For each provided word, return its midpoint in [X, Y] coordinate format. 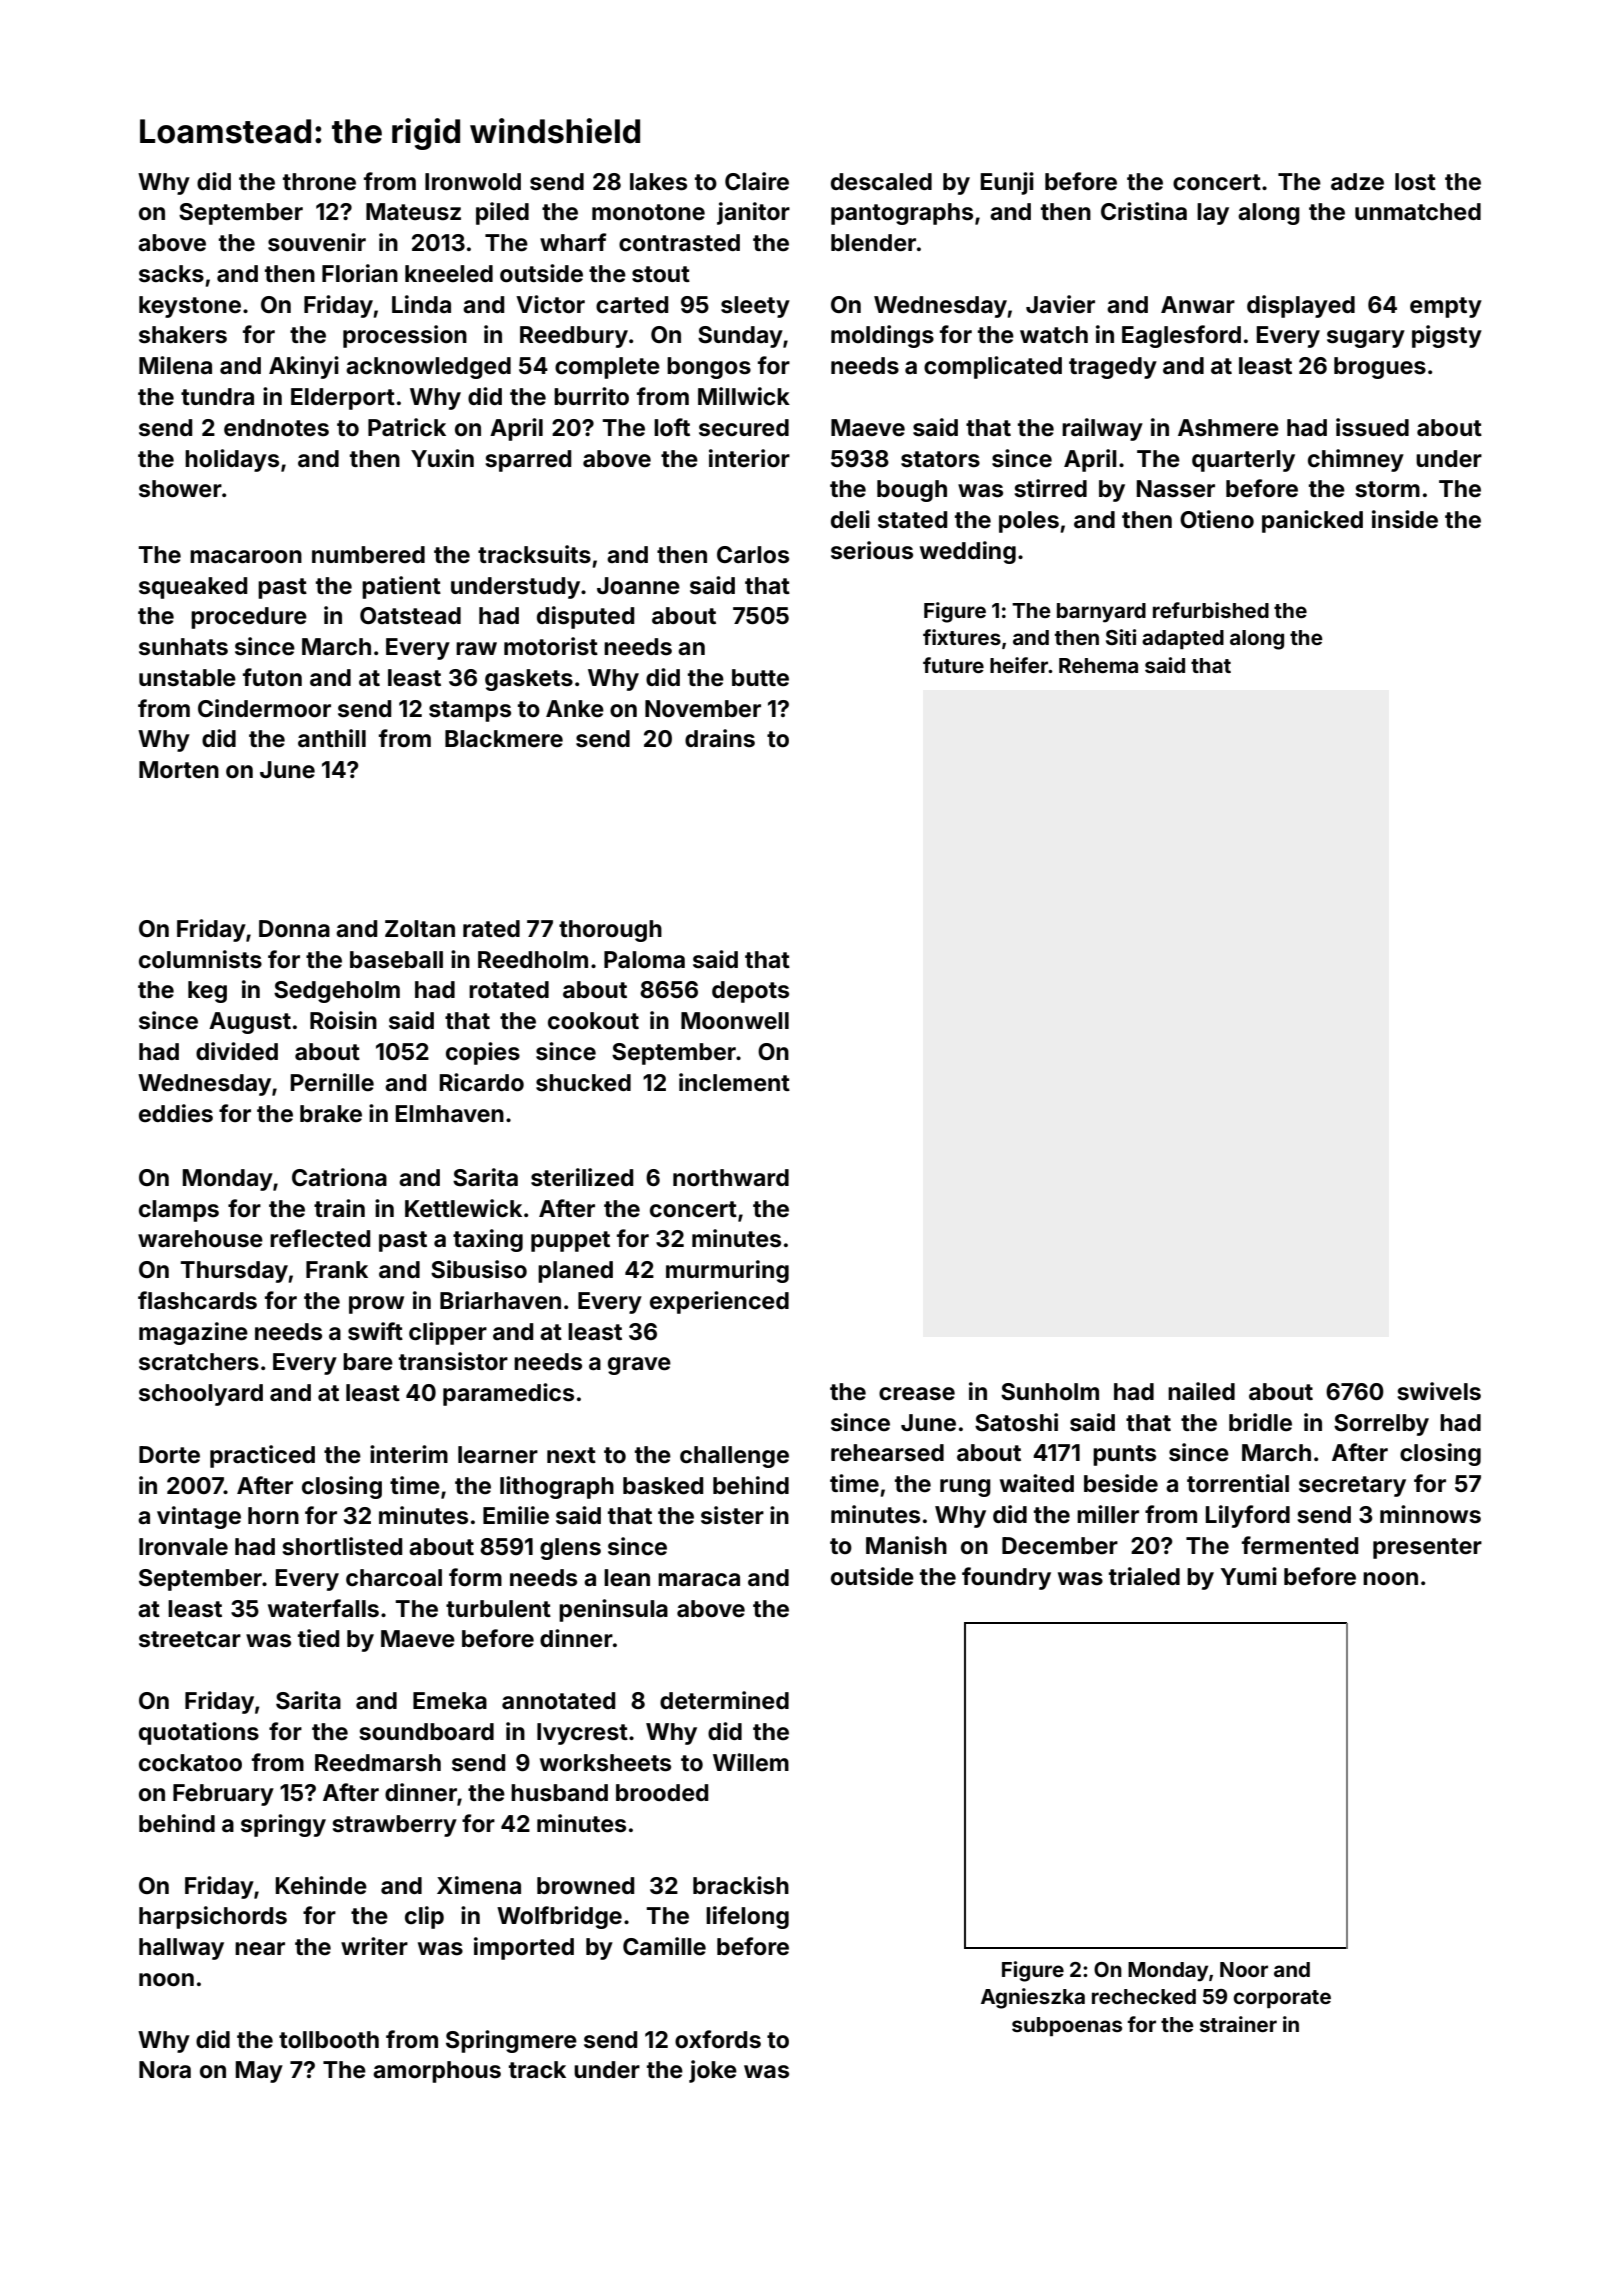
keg [207, 992]
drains [720, 738]
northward [731, 1178]
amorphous [437, 2072]
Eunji [1007, 183]
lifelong [747, 1917]
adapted [1183, 639]
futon [272, 677]
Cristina [1144, 211]
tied [318, 1638]
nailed [1201, 1391]
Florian [360, 273]
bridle [1260, 1422]
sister [732, 1515]
